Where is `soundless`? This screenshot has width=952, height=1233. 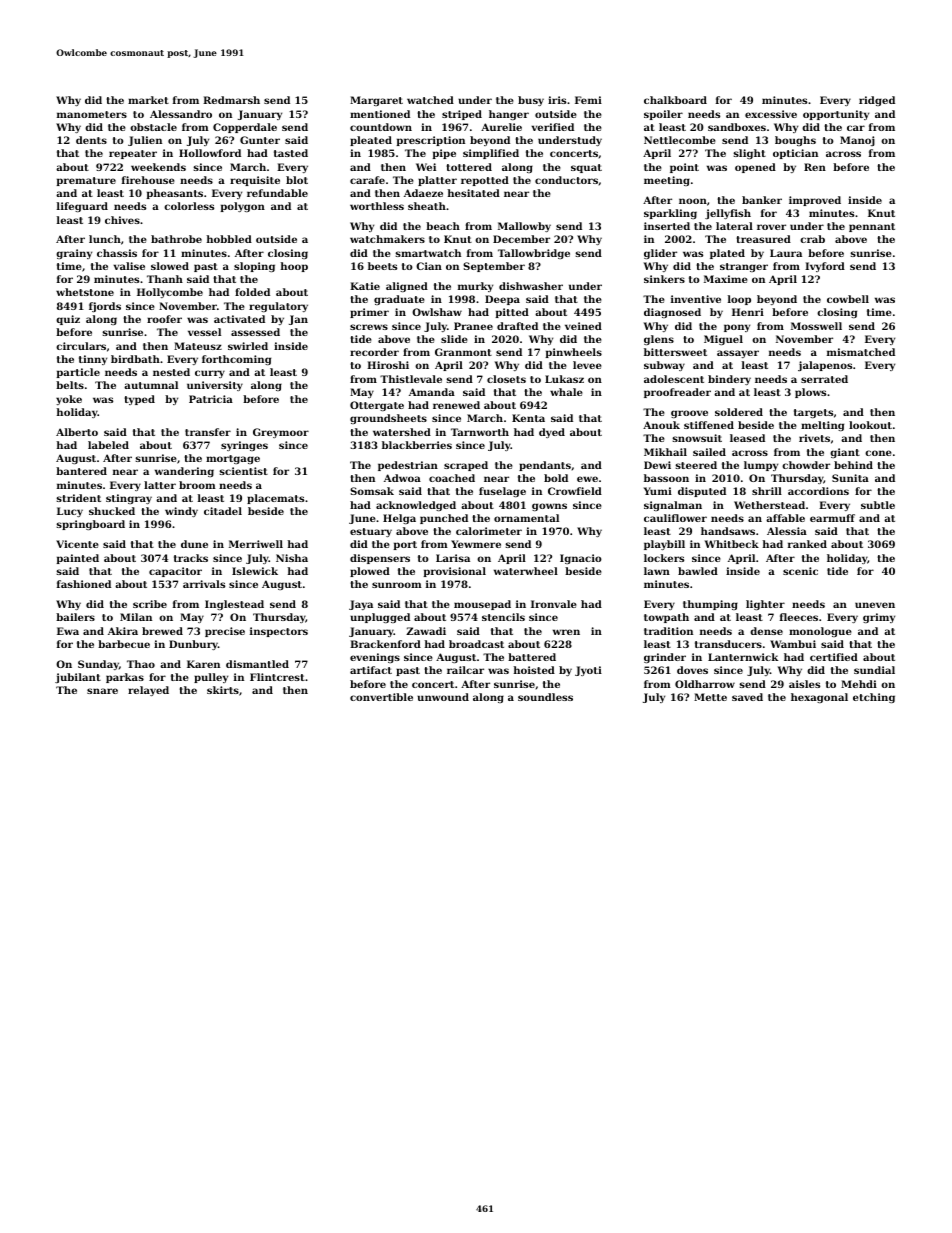 soundless is located at coordinates (545, 697).
